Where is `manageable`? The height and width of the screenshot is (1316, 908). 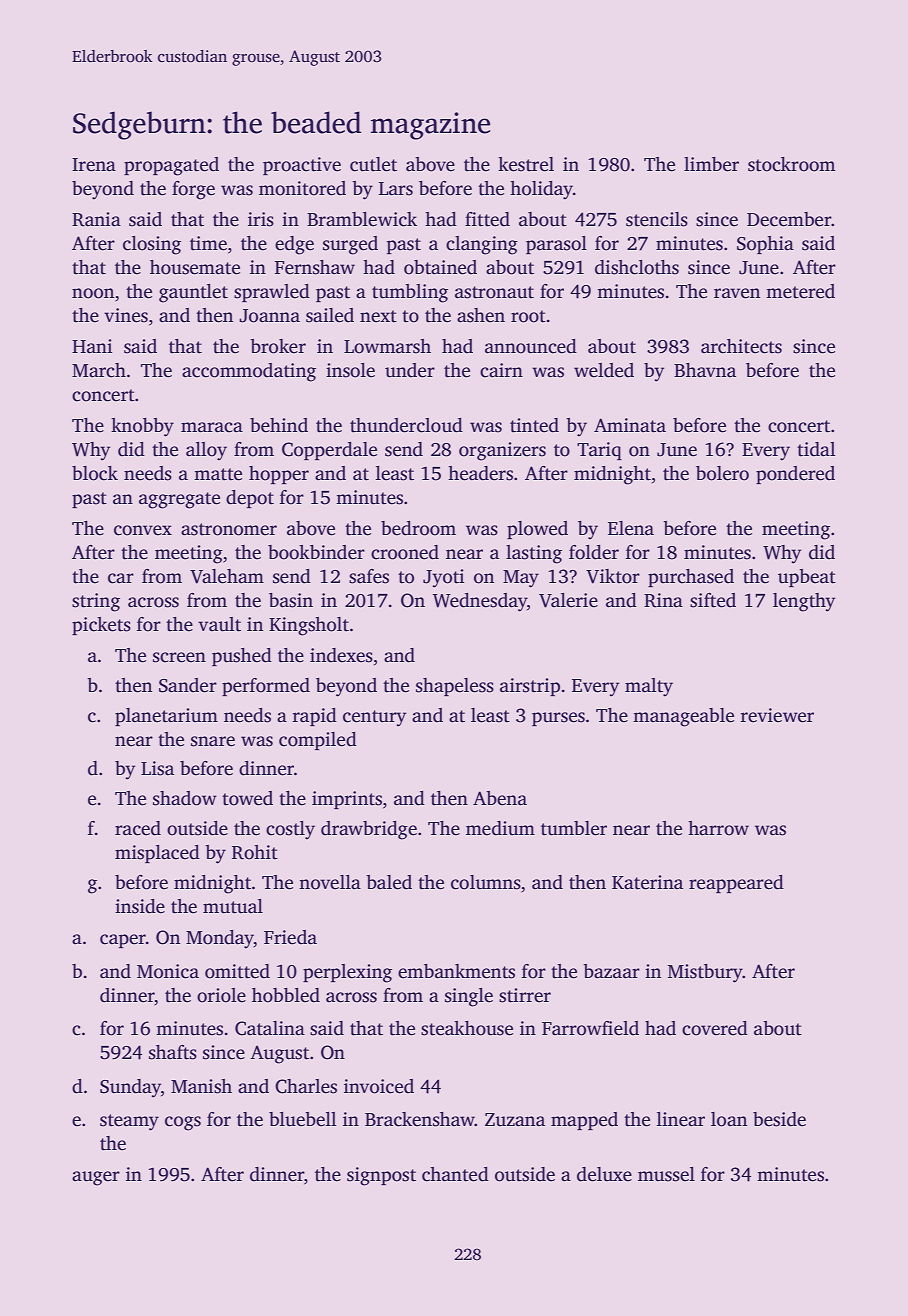
manageable is located at coordinates (683, 717).
